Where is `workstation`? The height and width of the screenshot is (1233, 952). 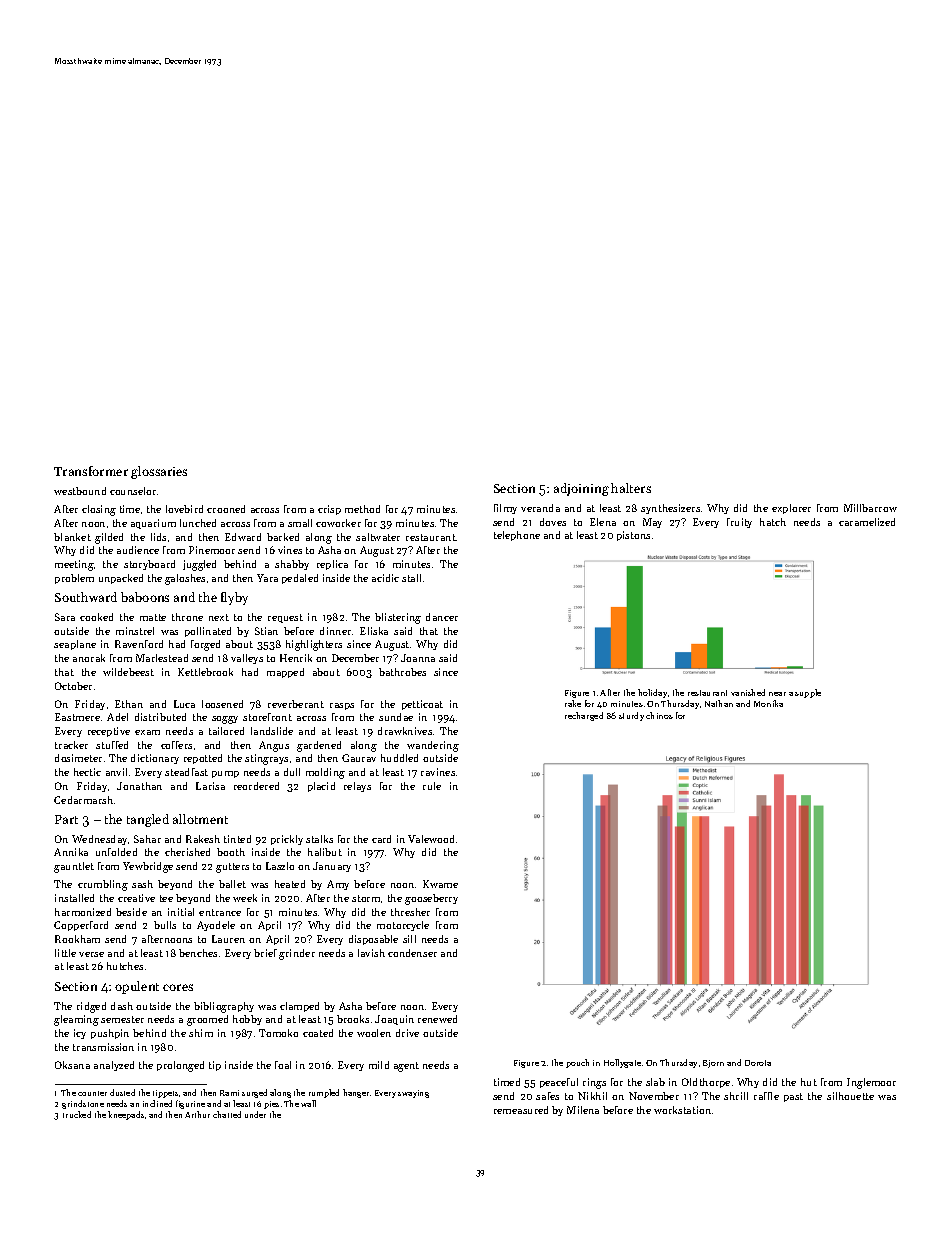
workstation is located at coordinates (682, 1110).
